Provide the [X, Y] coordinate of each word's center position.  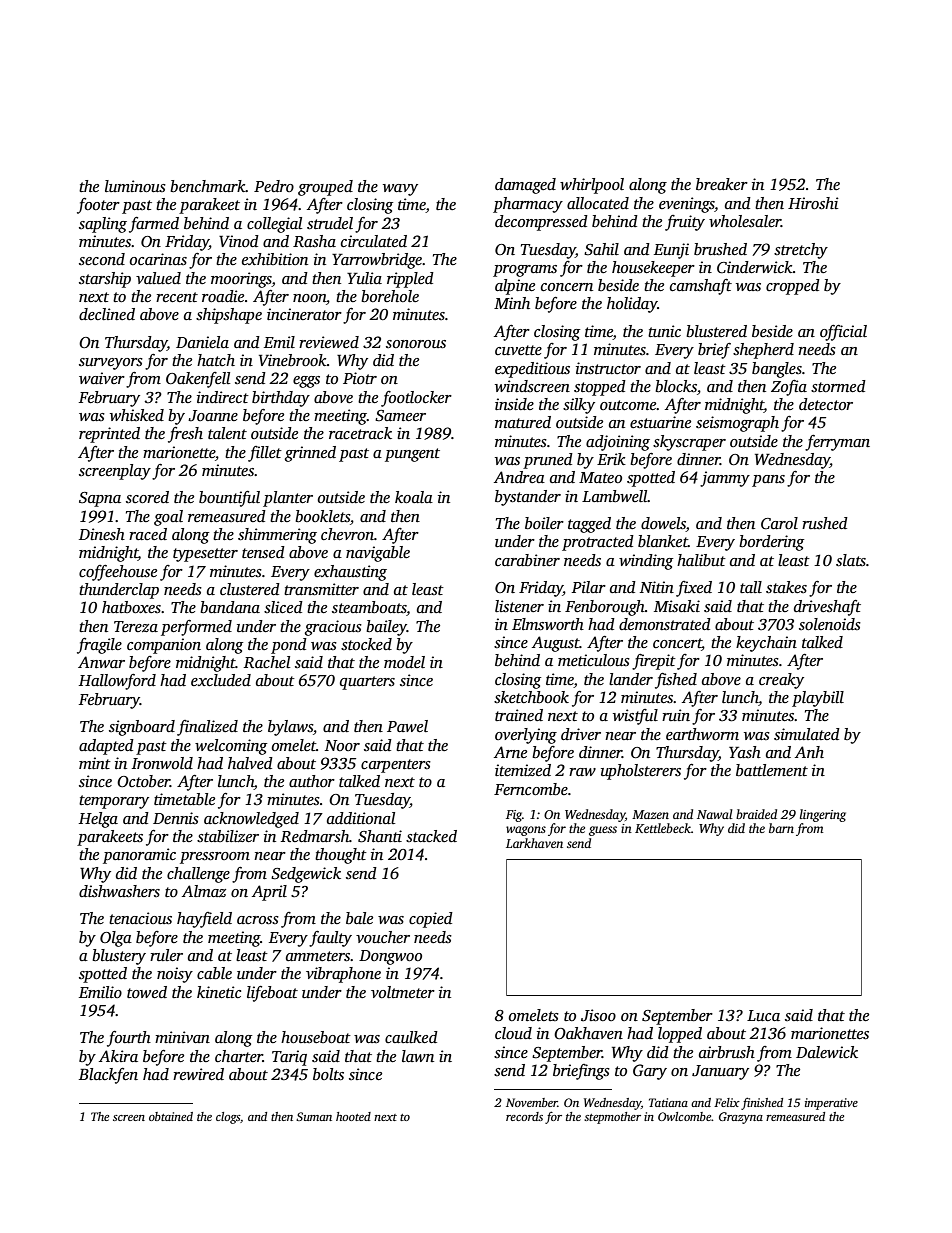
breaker [722, 184]
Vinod [239, 241]
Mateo [600, 477]
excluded [221, 680]
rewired [198, 1074]
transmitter [321, 589]
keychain [766, 644]
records [524, 1116]
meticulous [594, 660]
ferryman [837, 443]
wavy [400, 190]
